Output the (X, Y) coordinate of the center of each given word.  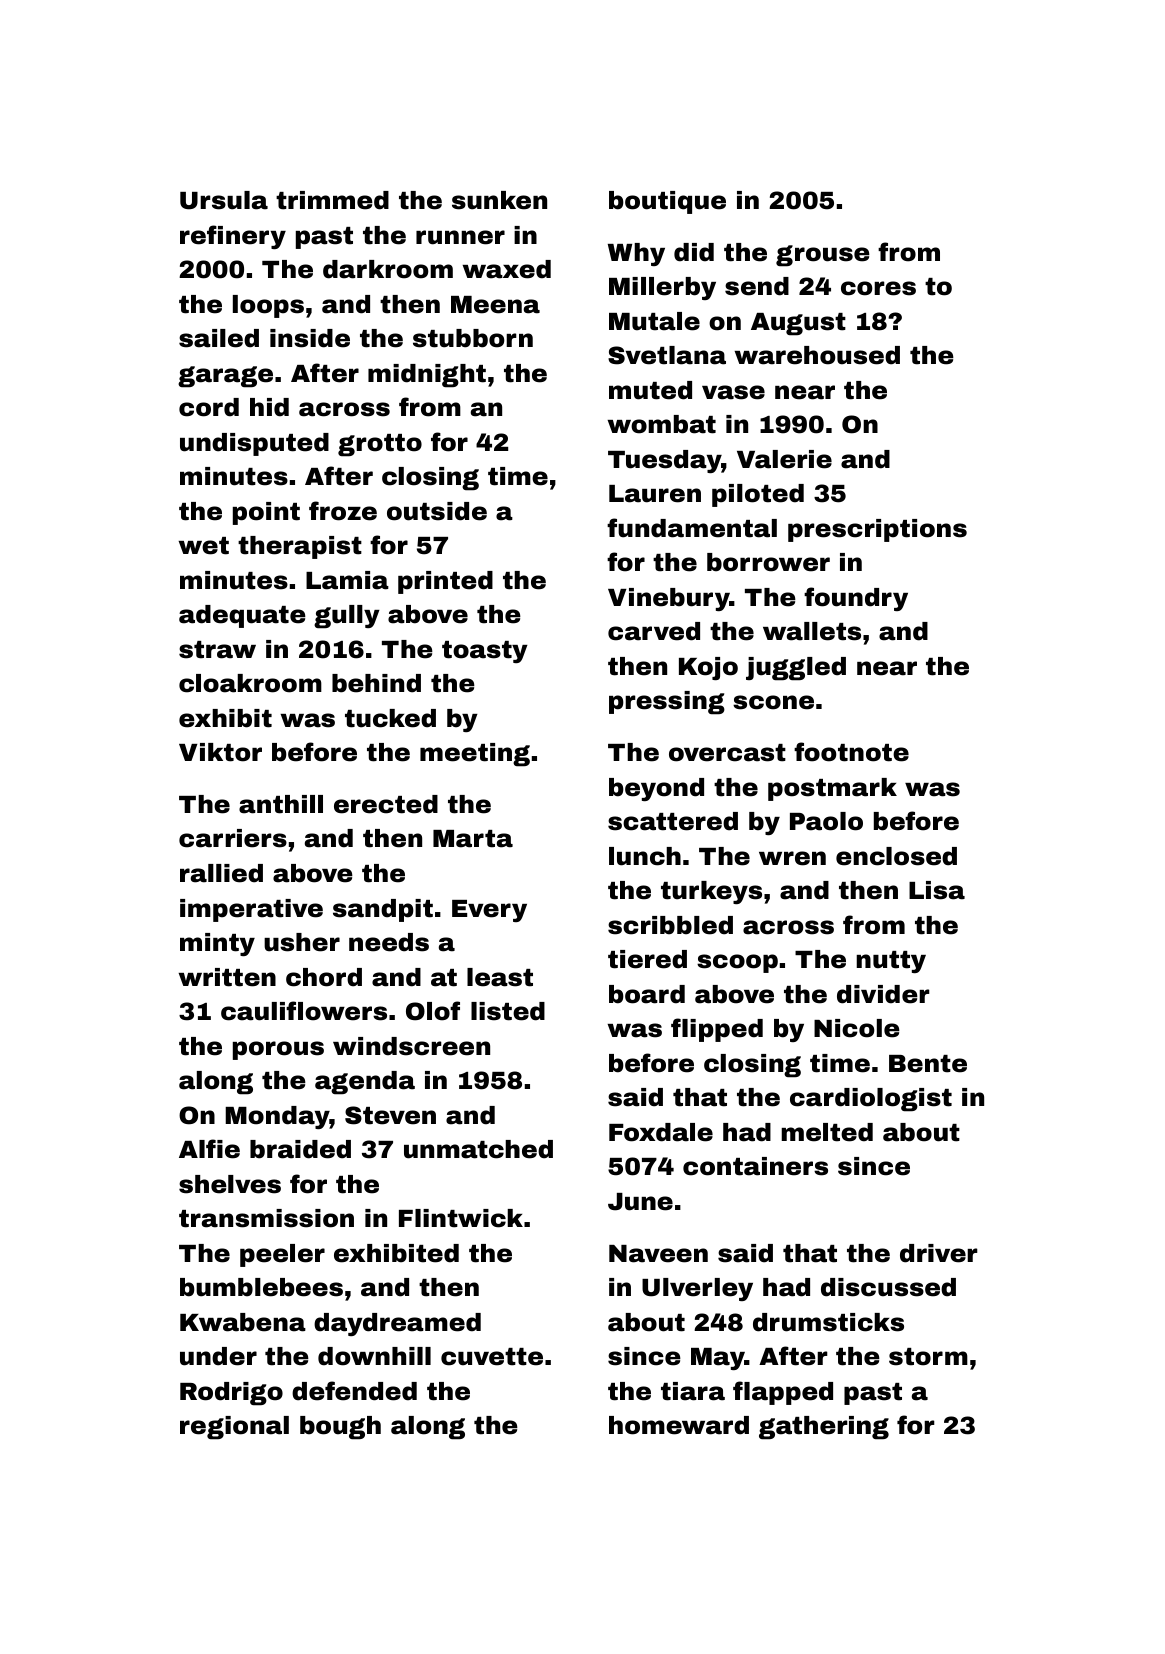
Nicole (857, 1028)
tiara (693, 1391)
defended (354, 1391)
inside (310, 338)
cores (878, 288)
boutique (667, 202)
